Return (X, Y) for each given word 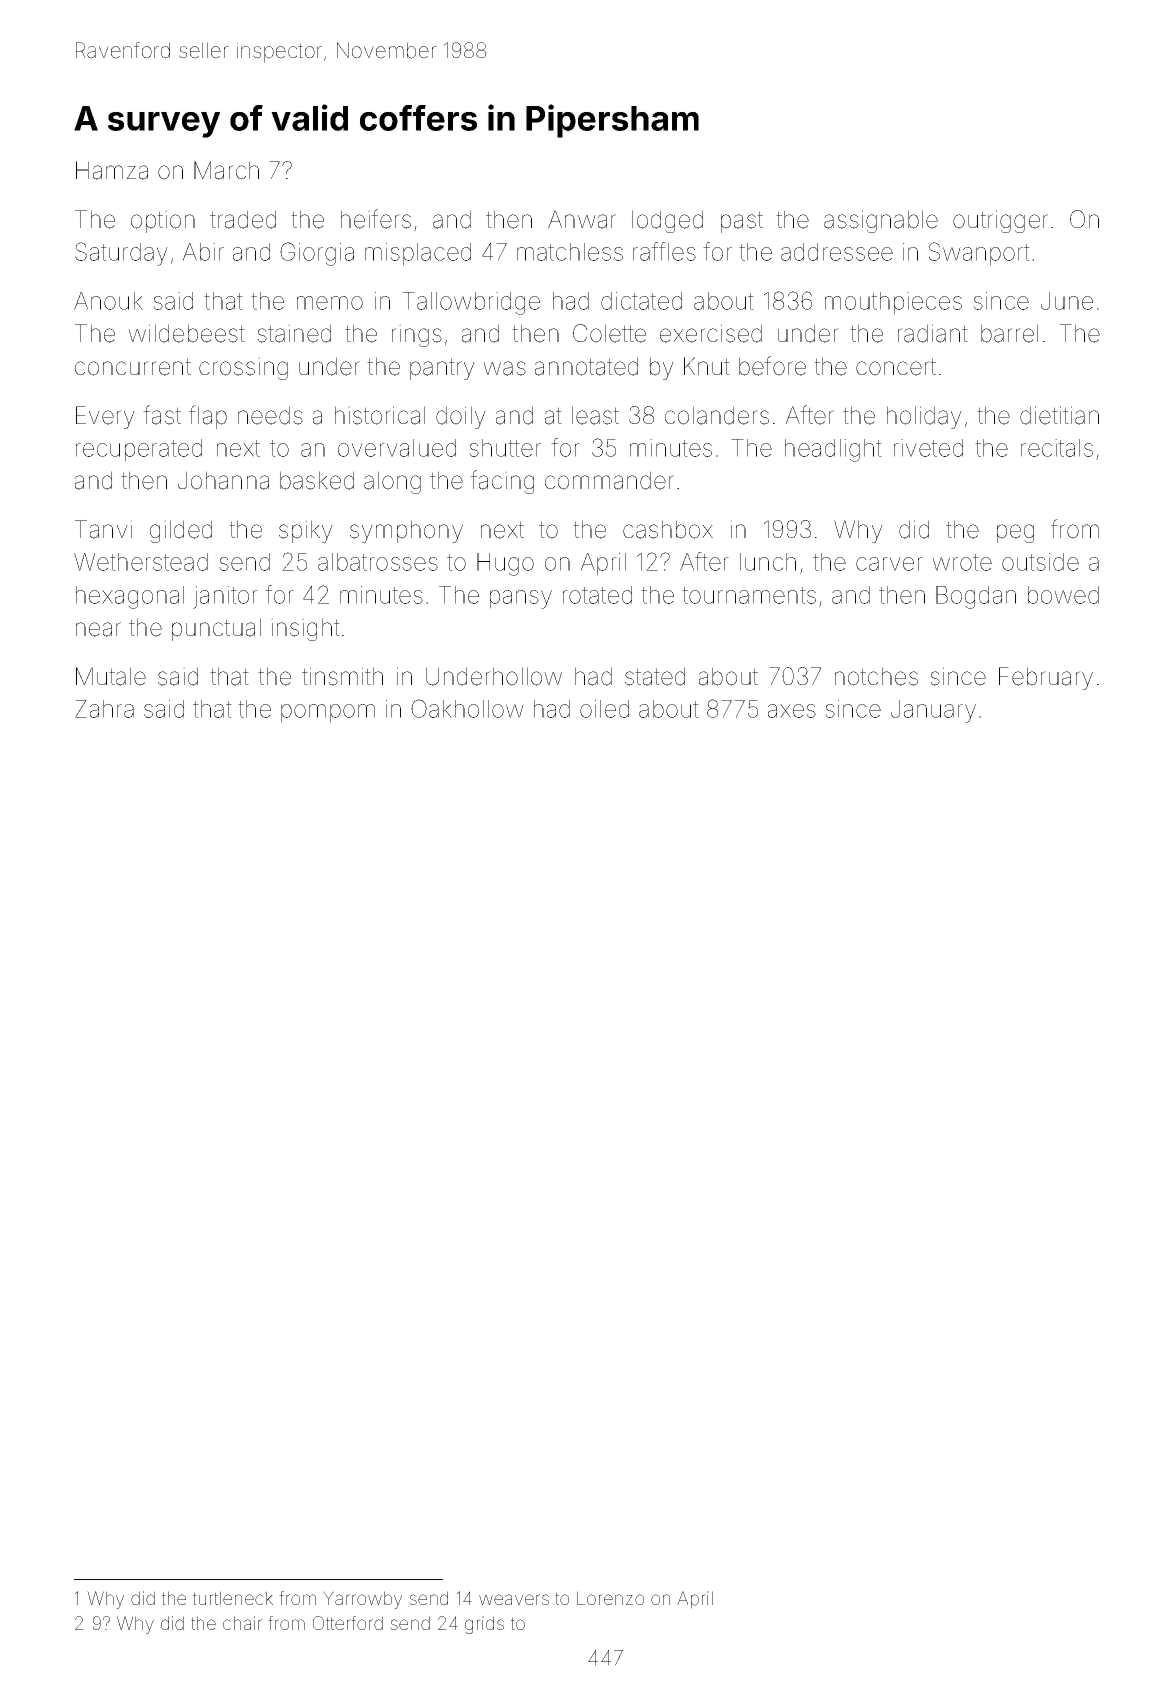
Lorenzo (610, 1598)
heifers (376, 219)
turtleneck (233, 1598)
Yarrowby (362, 1600)
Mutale (111, 676)
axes (792, 711)
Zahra (104, 709)
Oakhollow (467, 708)
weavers (514, 1599)
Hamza (112, 170)
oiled (604, 709)
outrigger (1000, 221)
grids (484, 1625)
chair (242, 1623)
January (933, 711)
